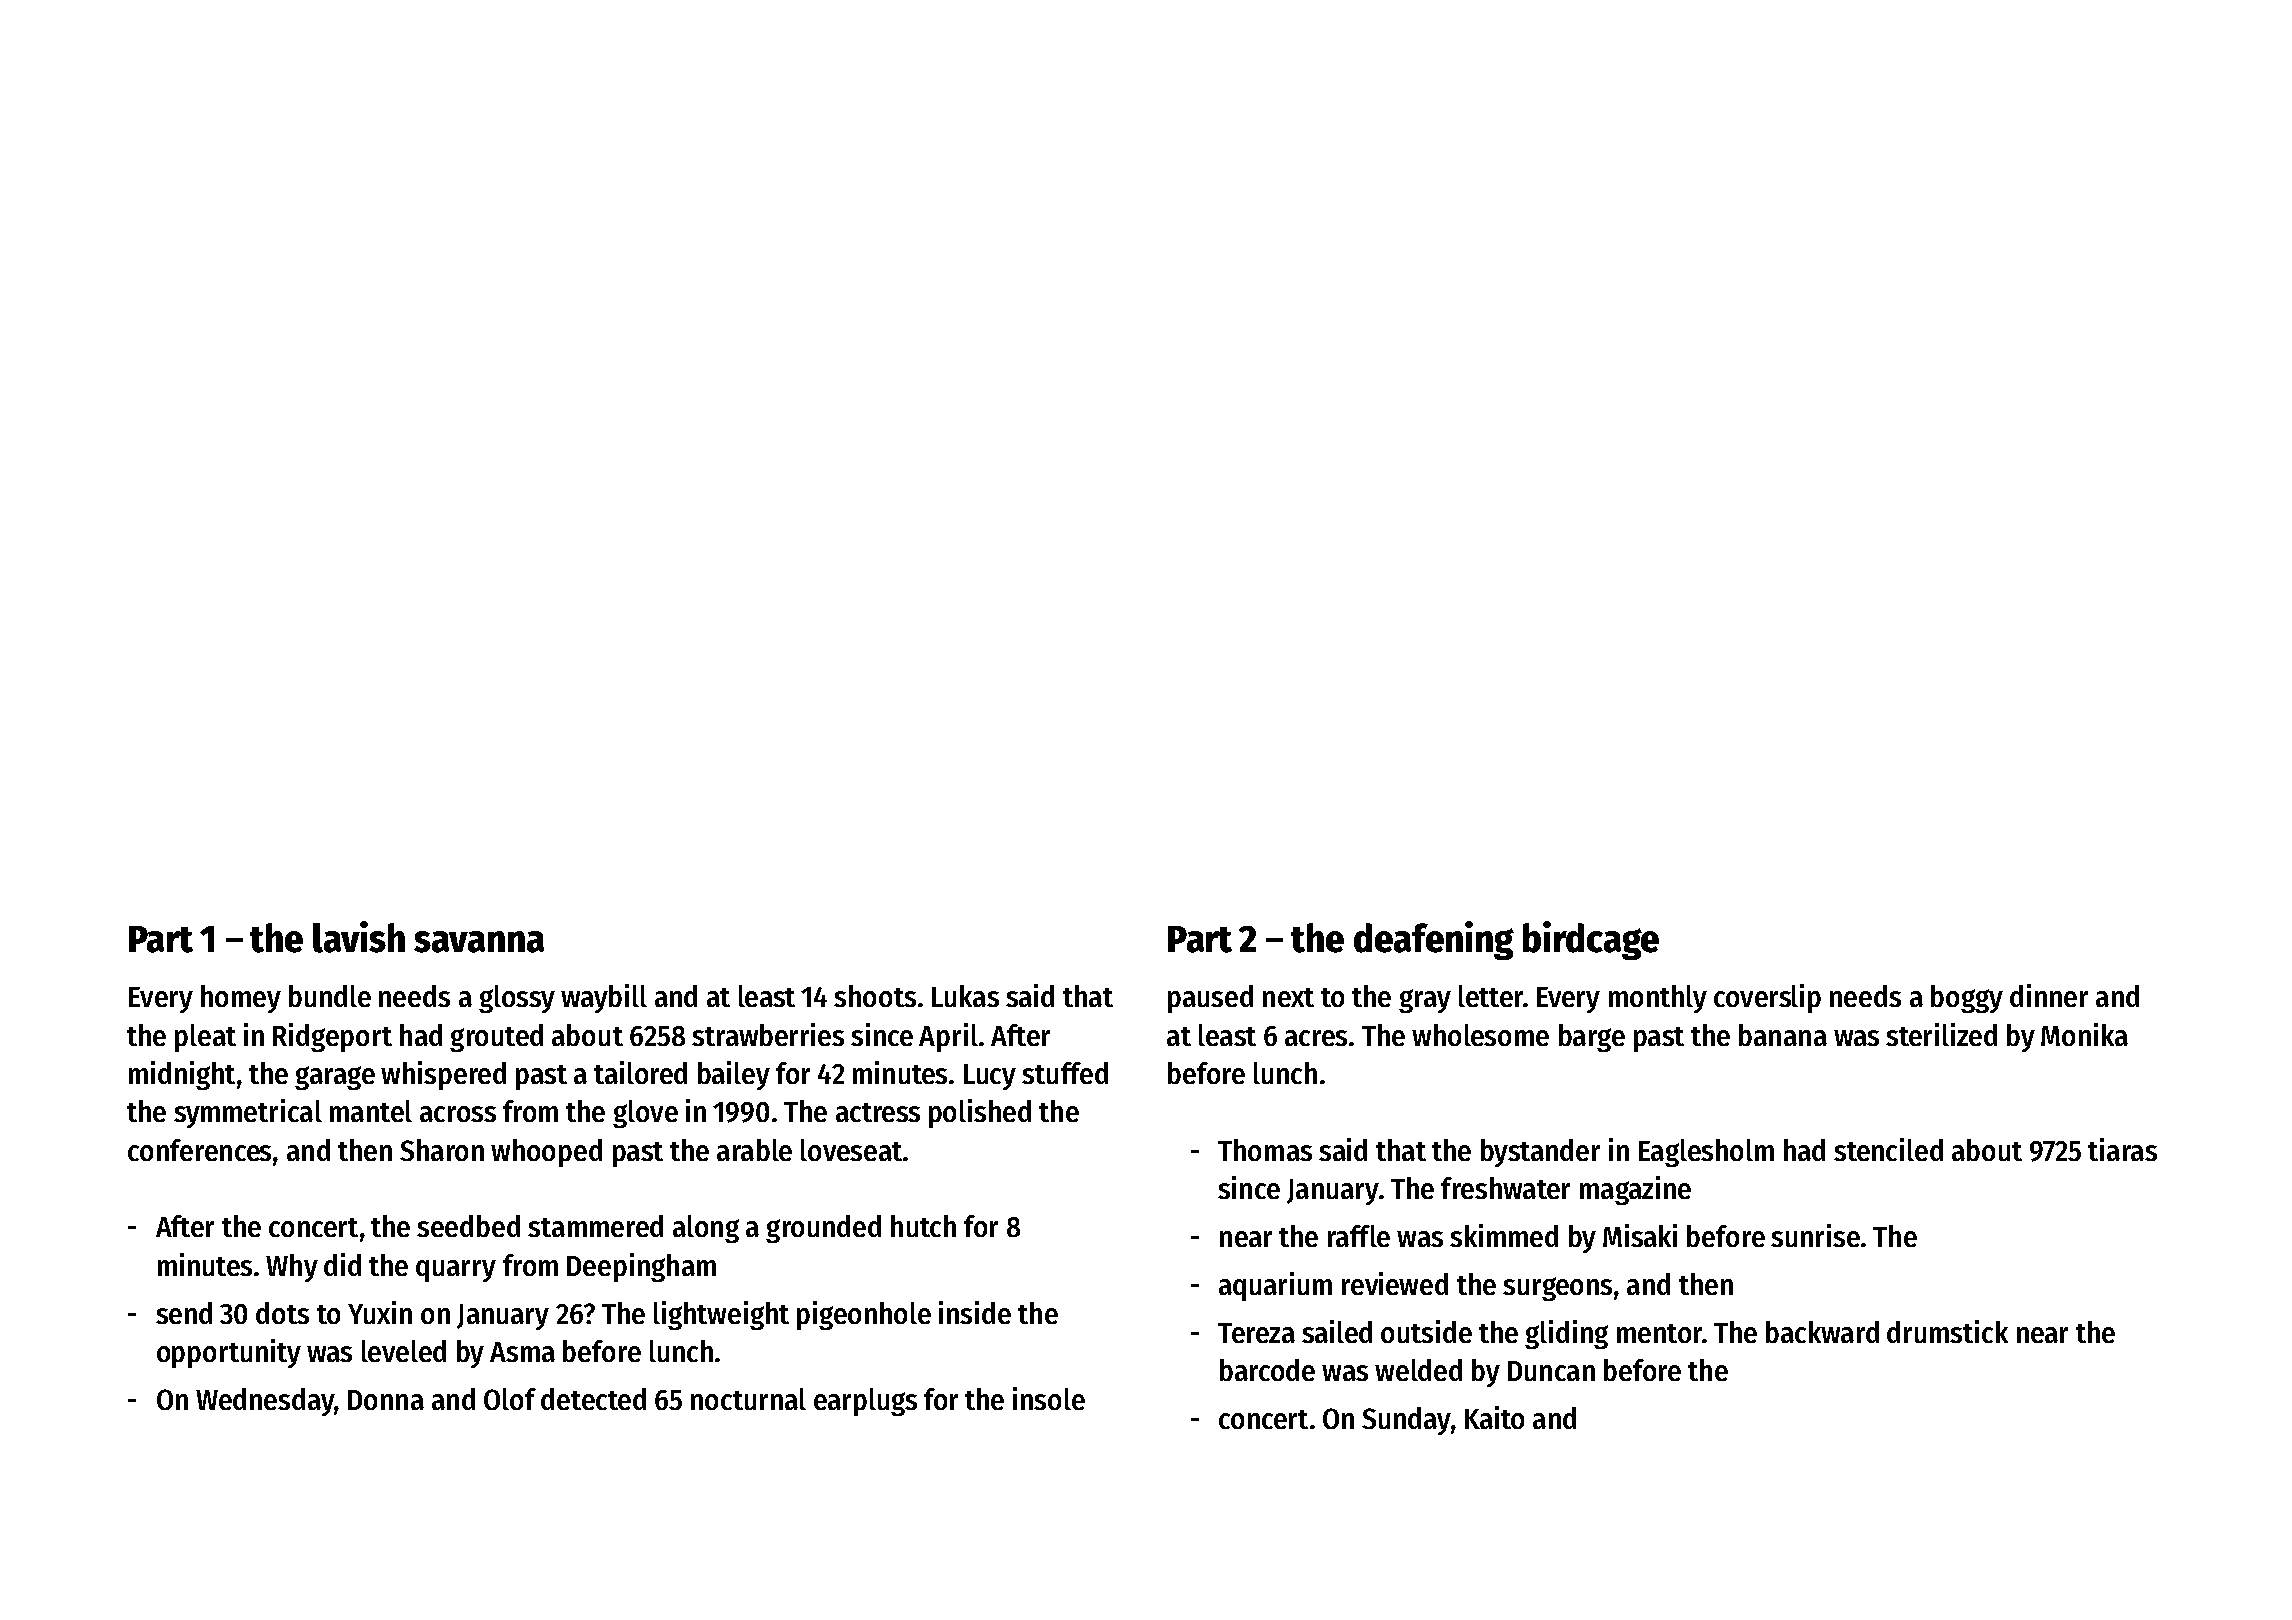  What do you see at coordinates (479, 942) in the page?
I see `savanna` at bounding box center [479, 942].
